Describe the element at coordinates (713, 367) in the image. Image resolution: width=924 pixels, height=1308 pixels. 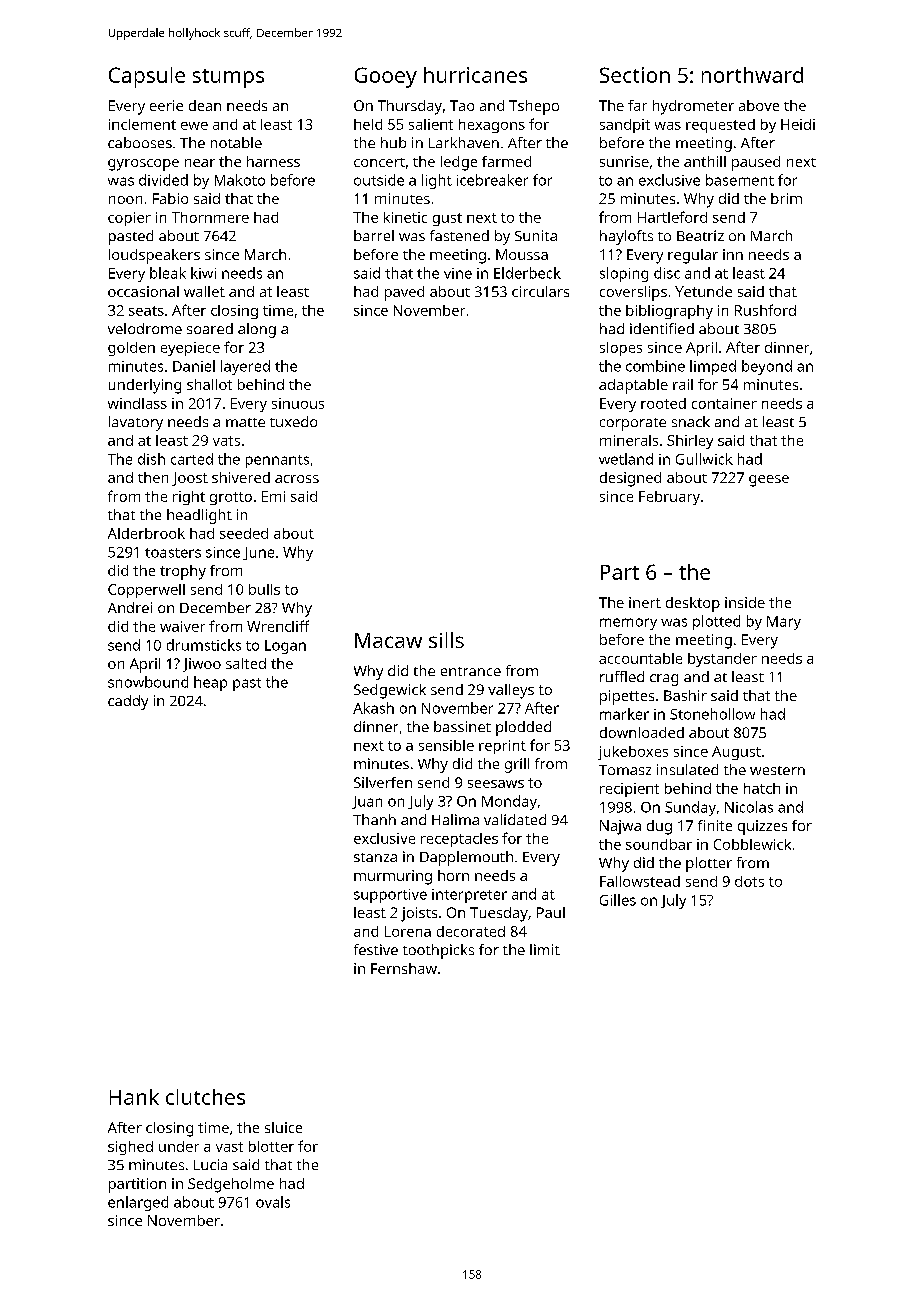
I see `limped` at that location.
